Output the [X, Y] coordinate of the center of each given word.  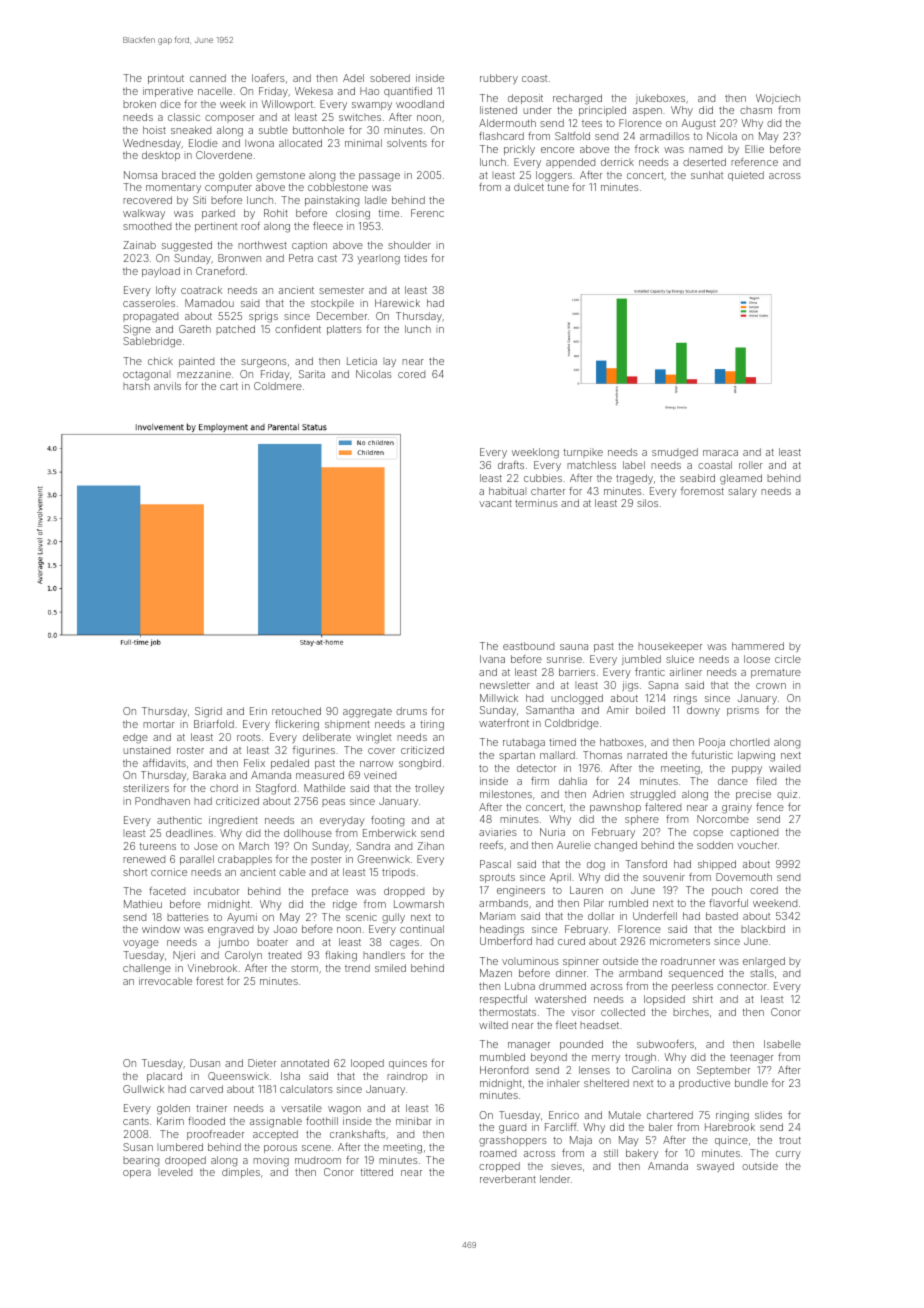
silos [647, 503]
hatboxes [622, 742]
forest [209, 981]
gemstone [280, 177]
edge [135, 738]
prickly [519, 150]
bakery [642, 1154]
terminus [536, 503]
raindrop [407, 1077]
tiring [432, 725]
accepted [275, 1135]
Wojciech [778, 99]
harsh [136, 386]
